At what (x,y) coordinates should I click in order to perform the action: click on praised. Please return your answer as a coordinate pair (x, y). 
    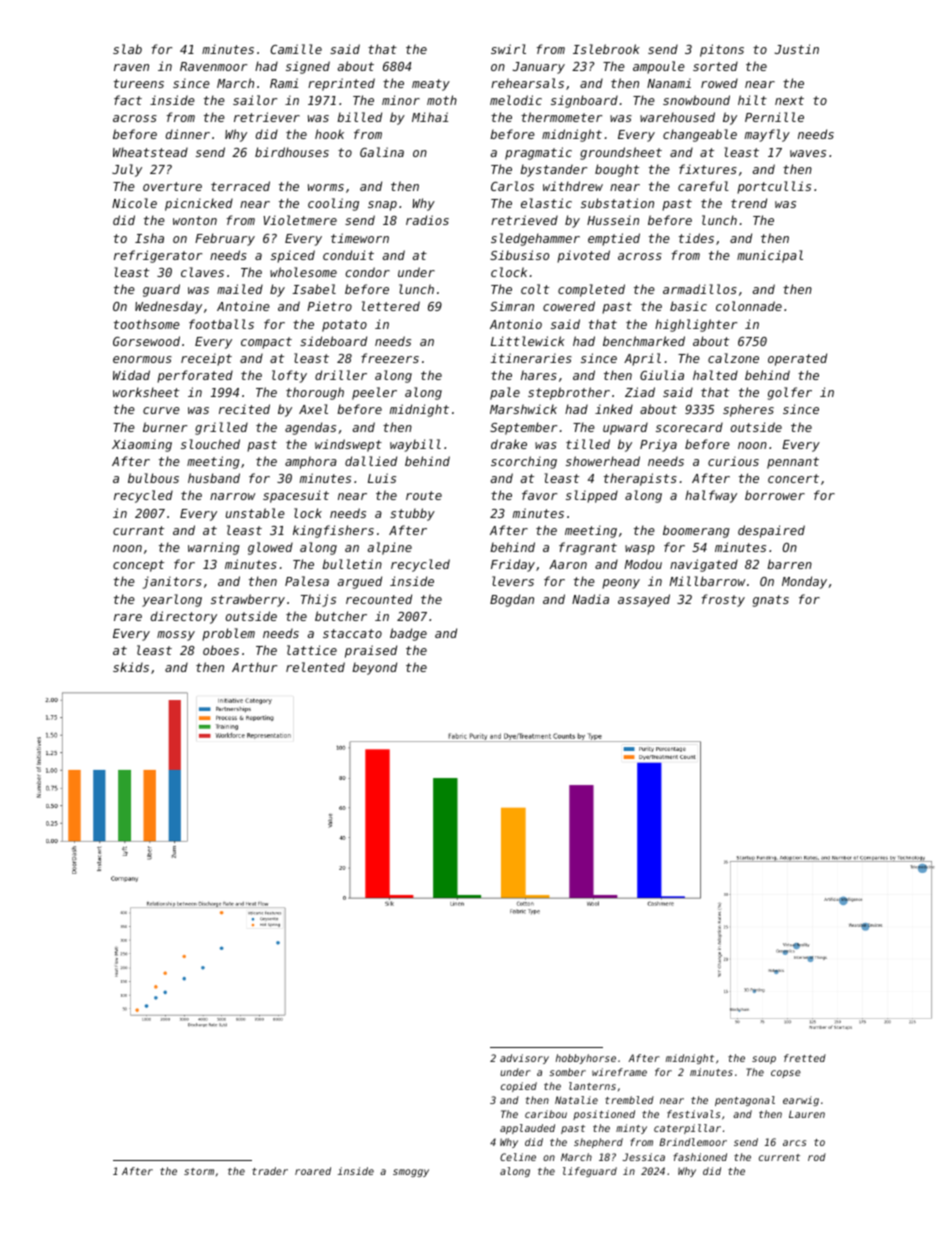
    Looking at the image, I should click on (371, 651).
